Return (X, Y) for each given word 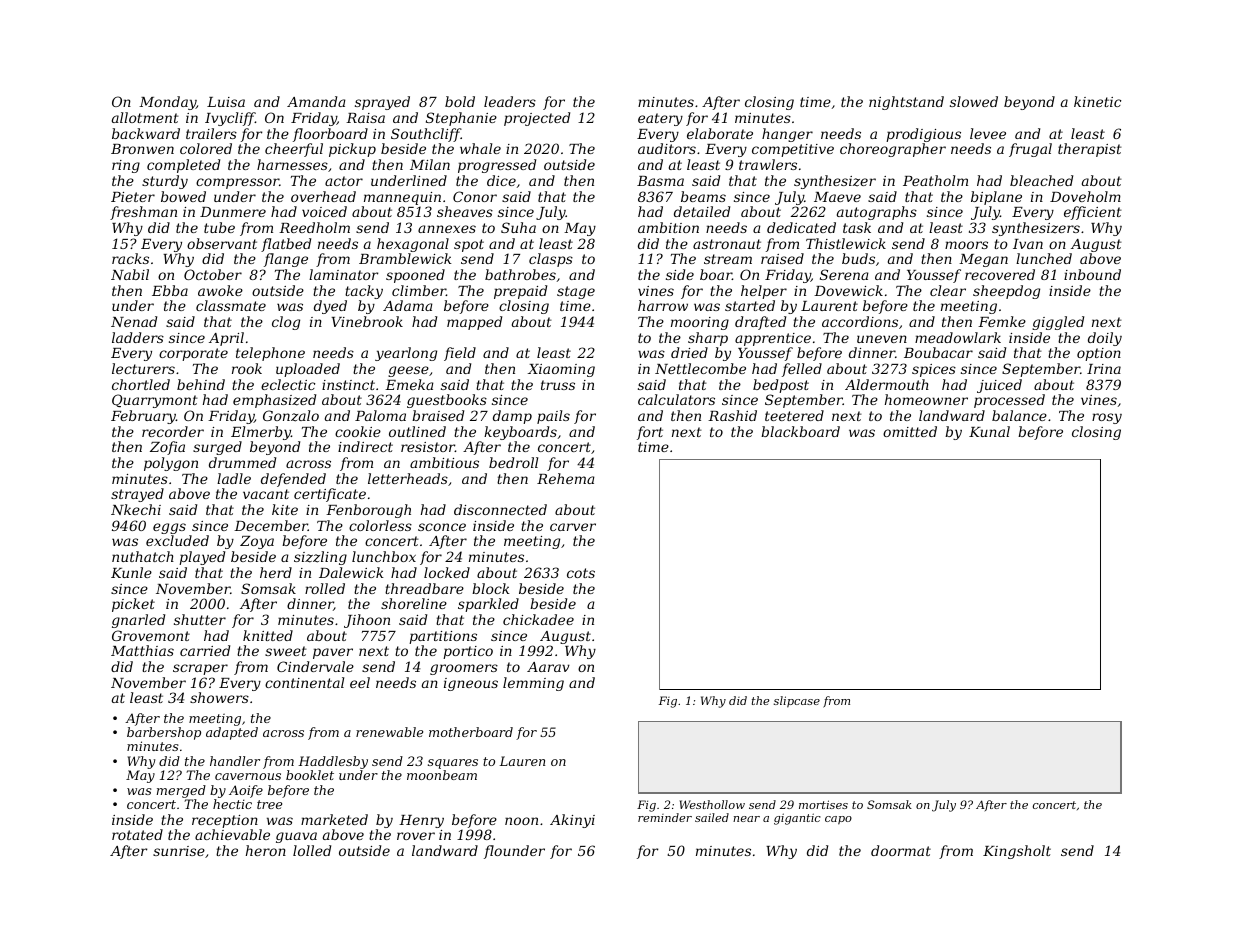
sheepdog (1006, 292)
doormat (901, 850)
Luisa (226, 102)
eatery (660, 119)
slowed (974, 101)
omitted (910, 431)
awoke (220, 290)
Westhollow (712, 804)
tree (269, 804)
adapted (232, 733)
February (143, 417)
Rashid (732, 415)
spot (469, 245)
